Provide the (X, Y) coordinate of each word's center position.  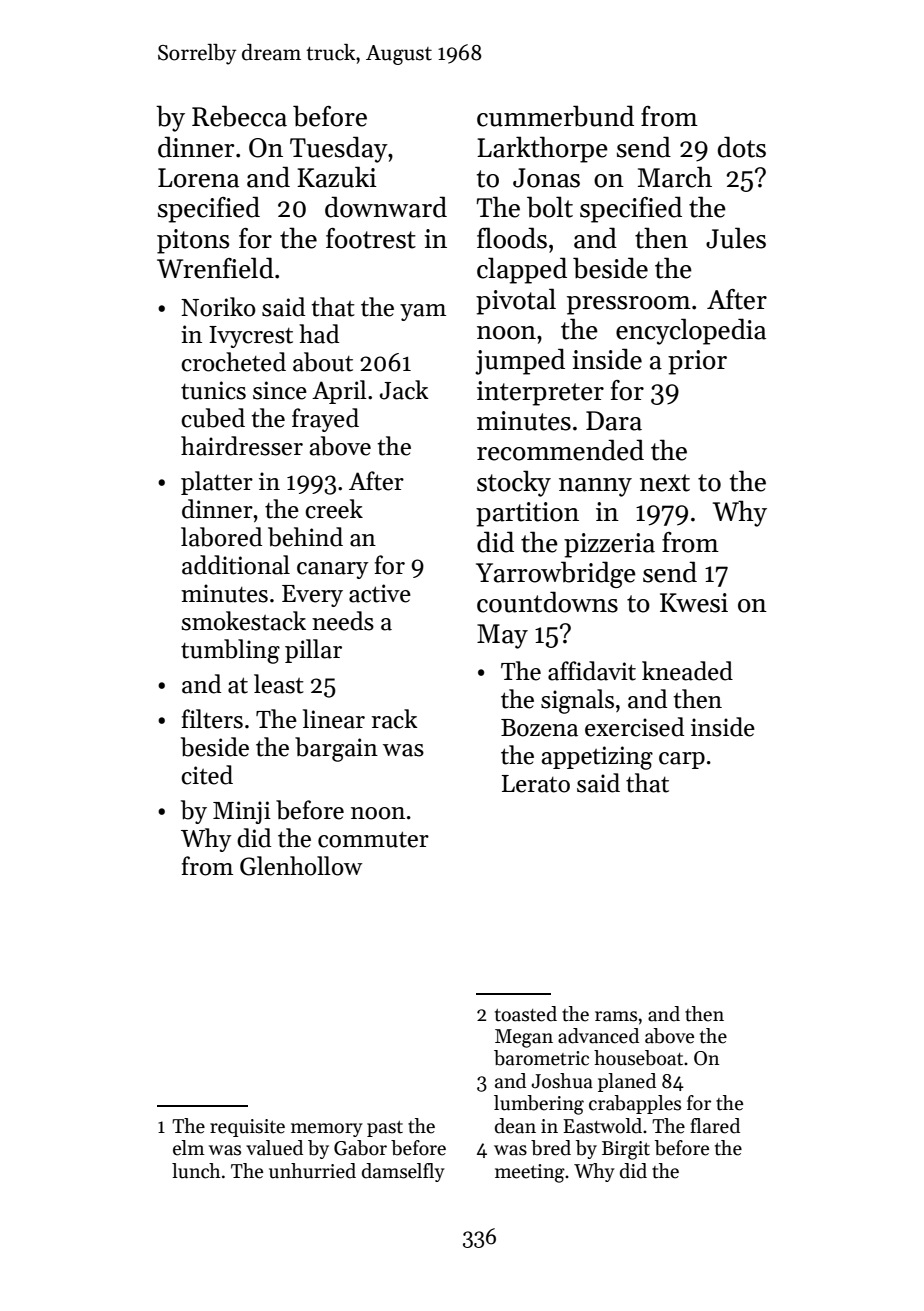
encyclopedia (691, 331)
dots (742, 147)
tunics (213, 390)
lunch (196, 1171)
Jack (404, 390)
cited (207, 775)
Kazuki (337, 177)
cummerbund (555, 116)
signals (577, 701)
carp (682, 760)
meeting (530, 1173)
